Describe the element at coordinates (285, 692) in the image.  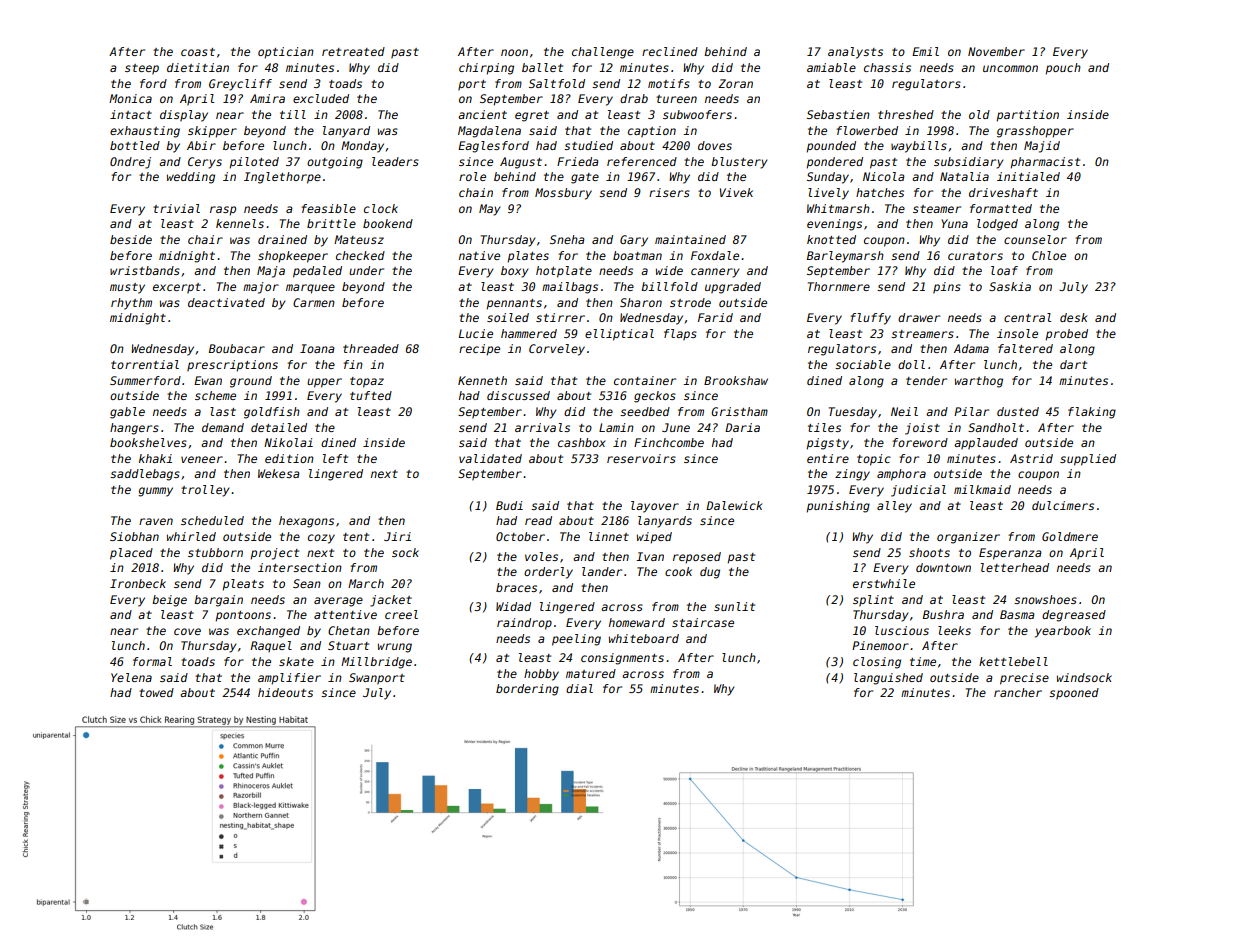
I see `hideouts` at that location.
